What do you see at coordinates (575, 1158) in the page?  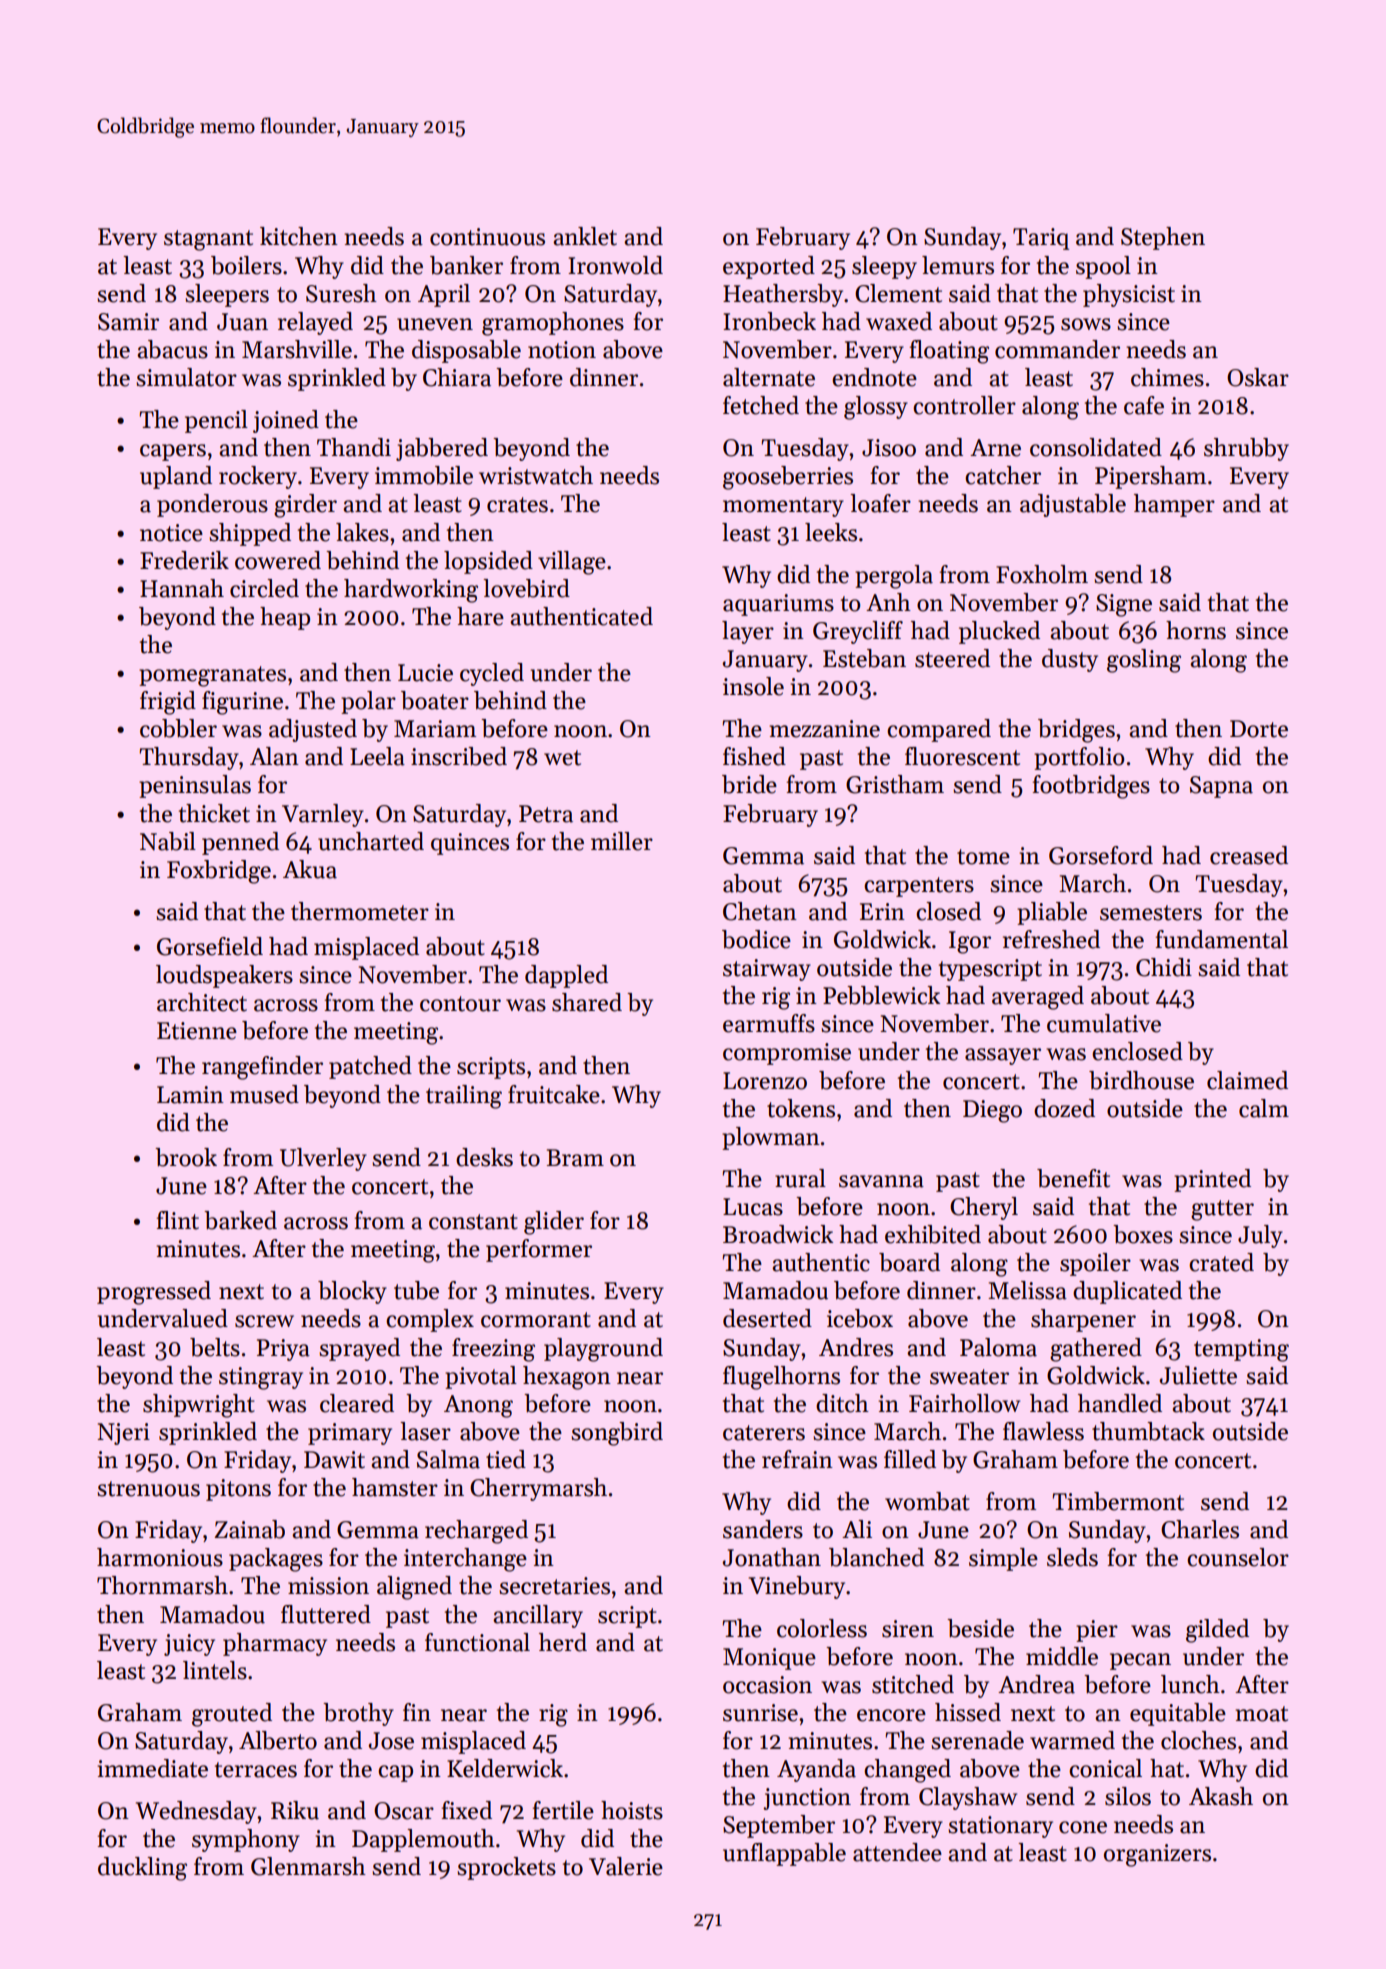 I see `Bram` at bounding box center [575, 1158].
